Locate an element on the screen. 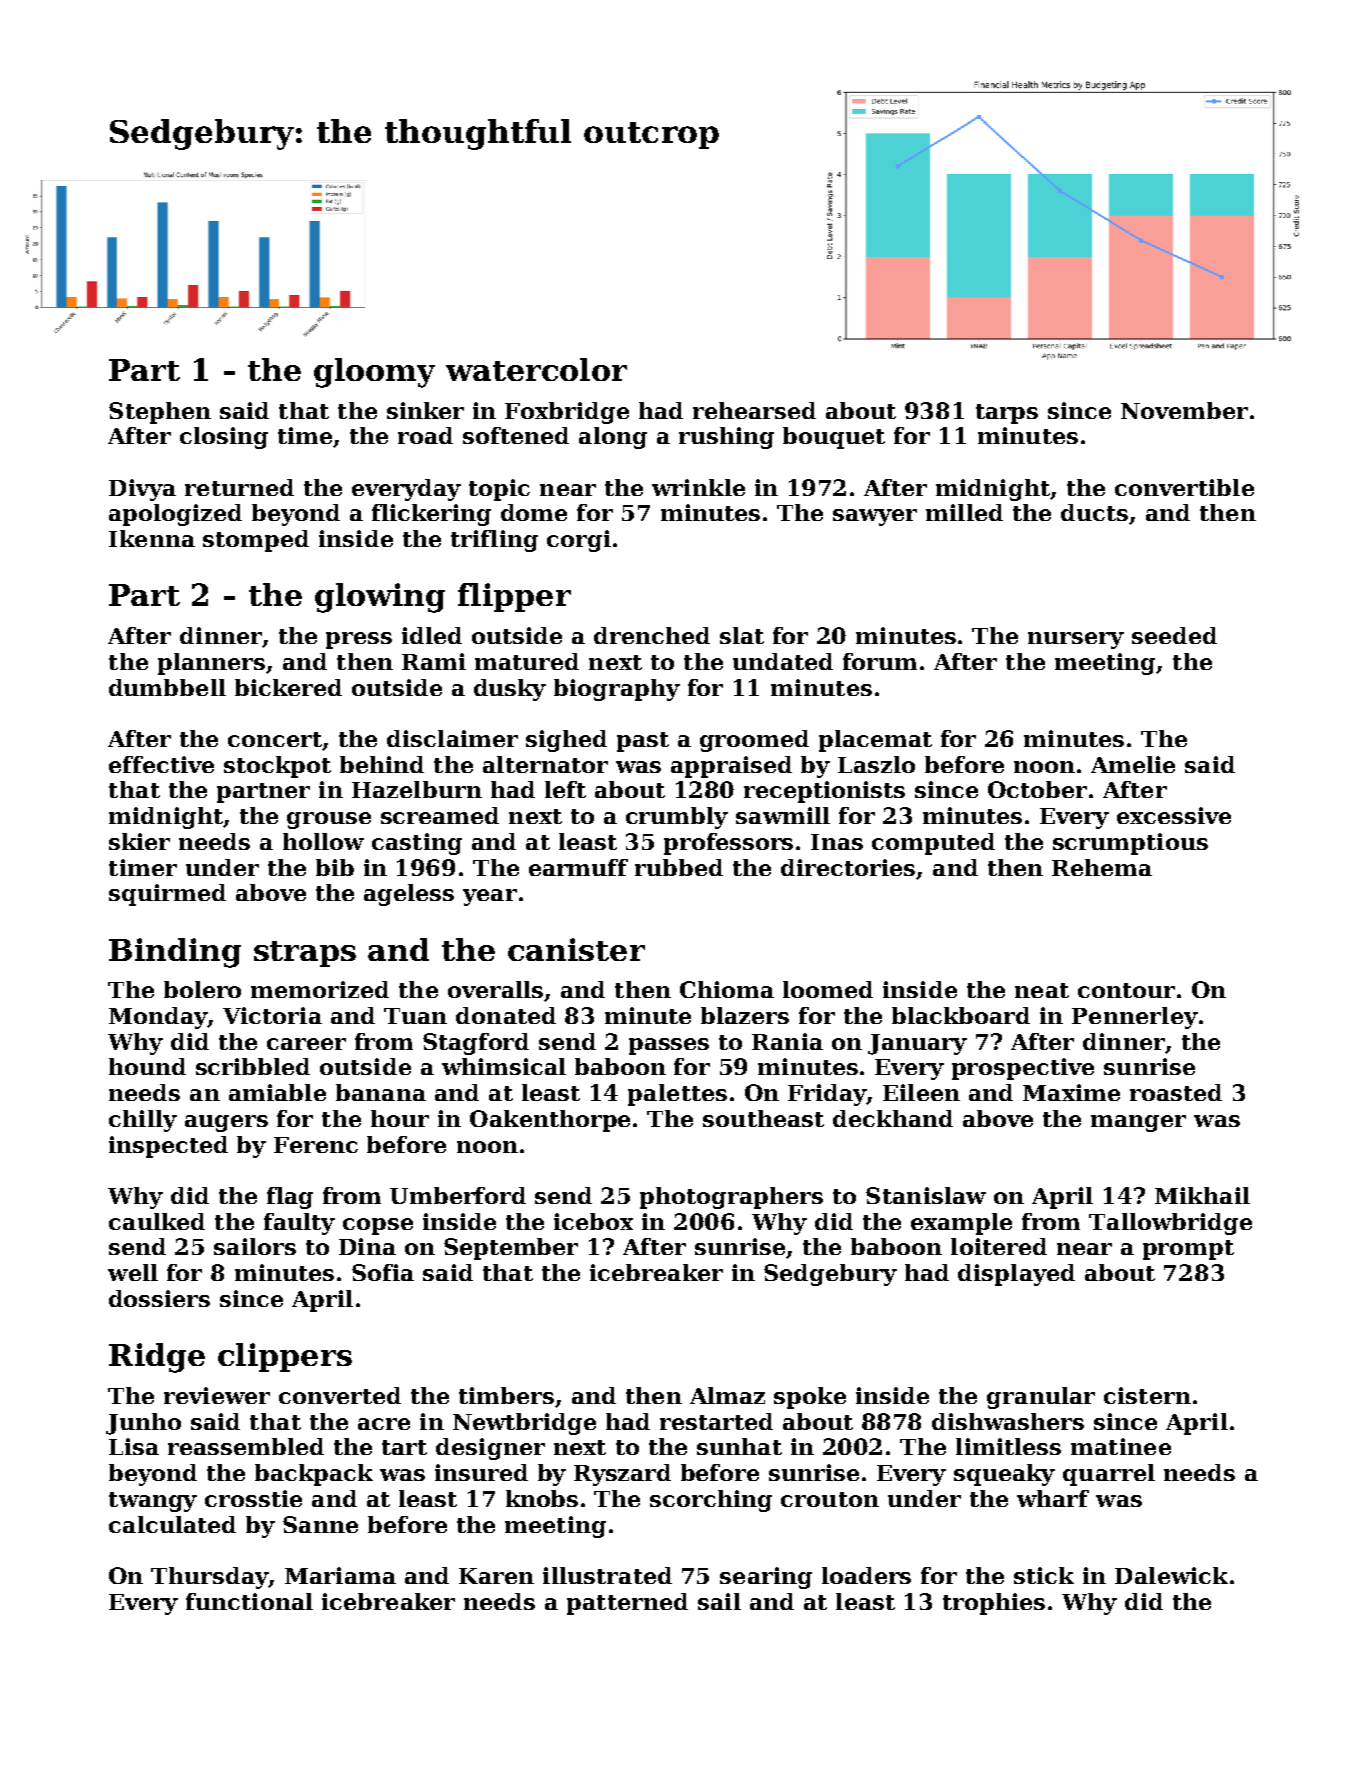 The width and height of the screenshot is (1369, 1771). loaders is located at coordinates (866, 1575).
